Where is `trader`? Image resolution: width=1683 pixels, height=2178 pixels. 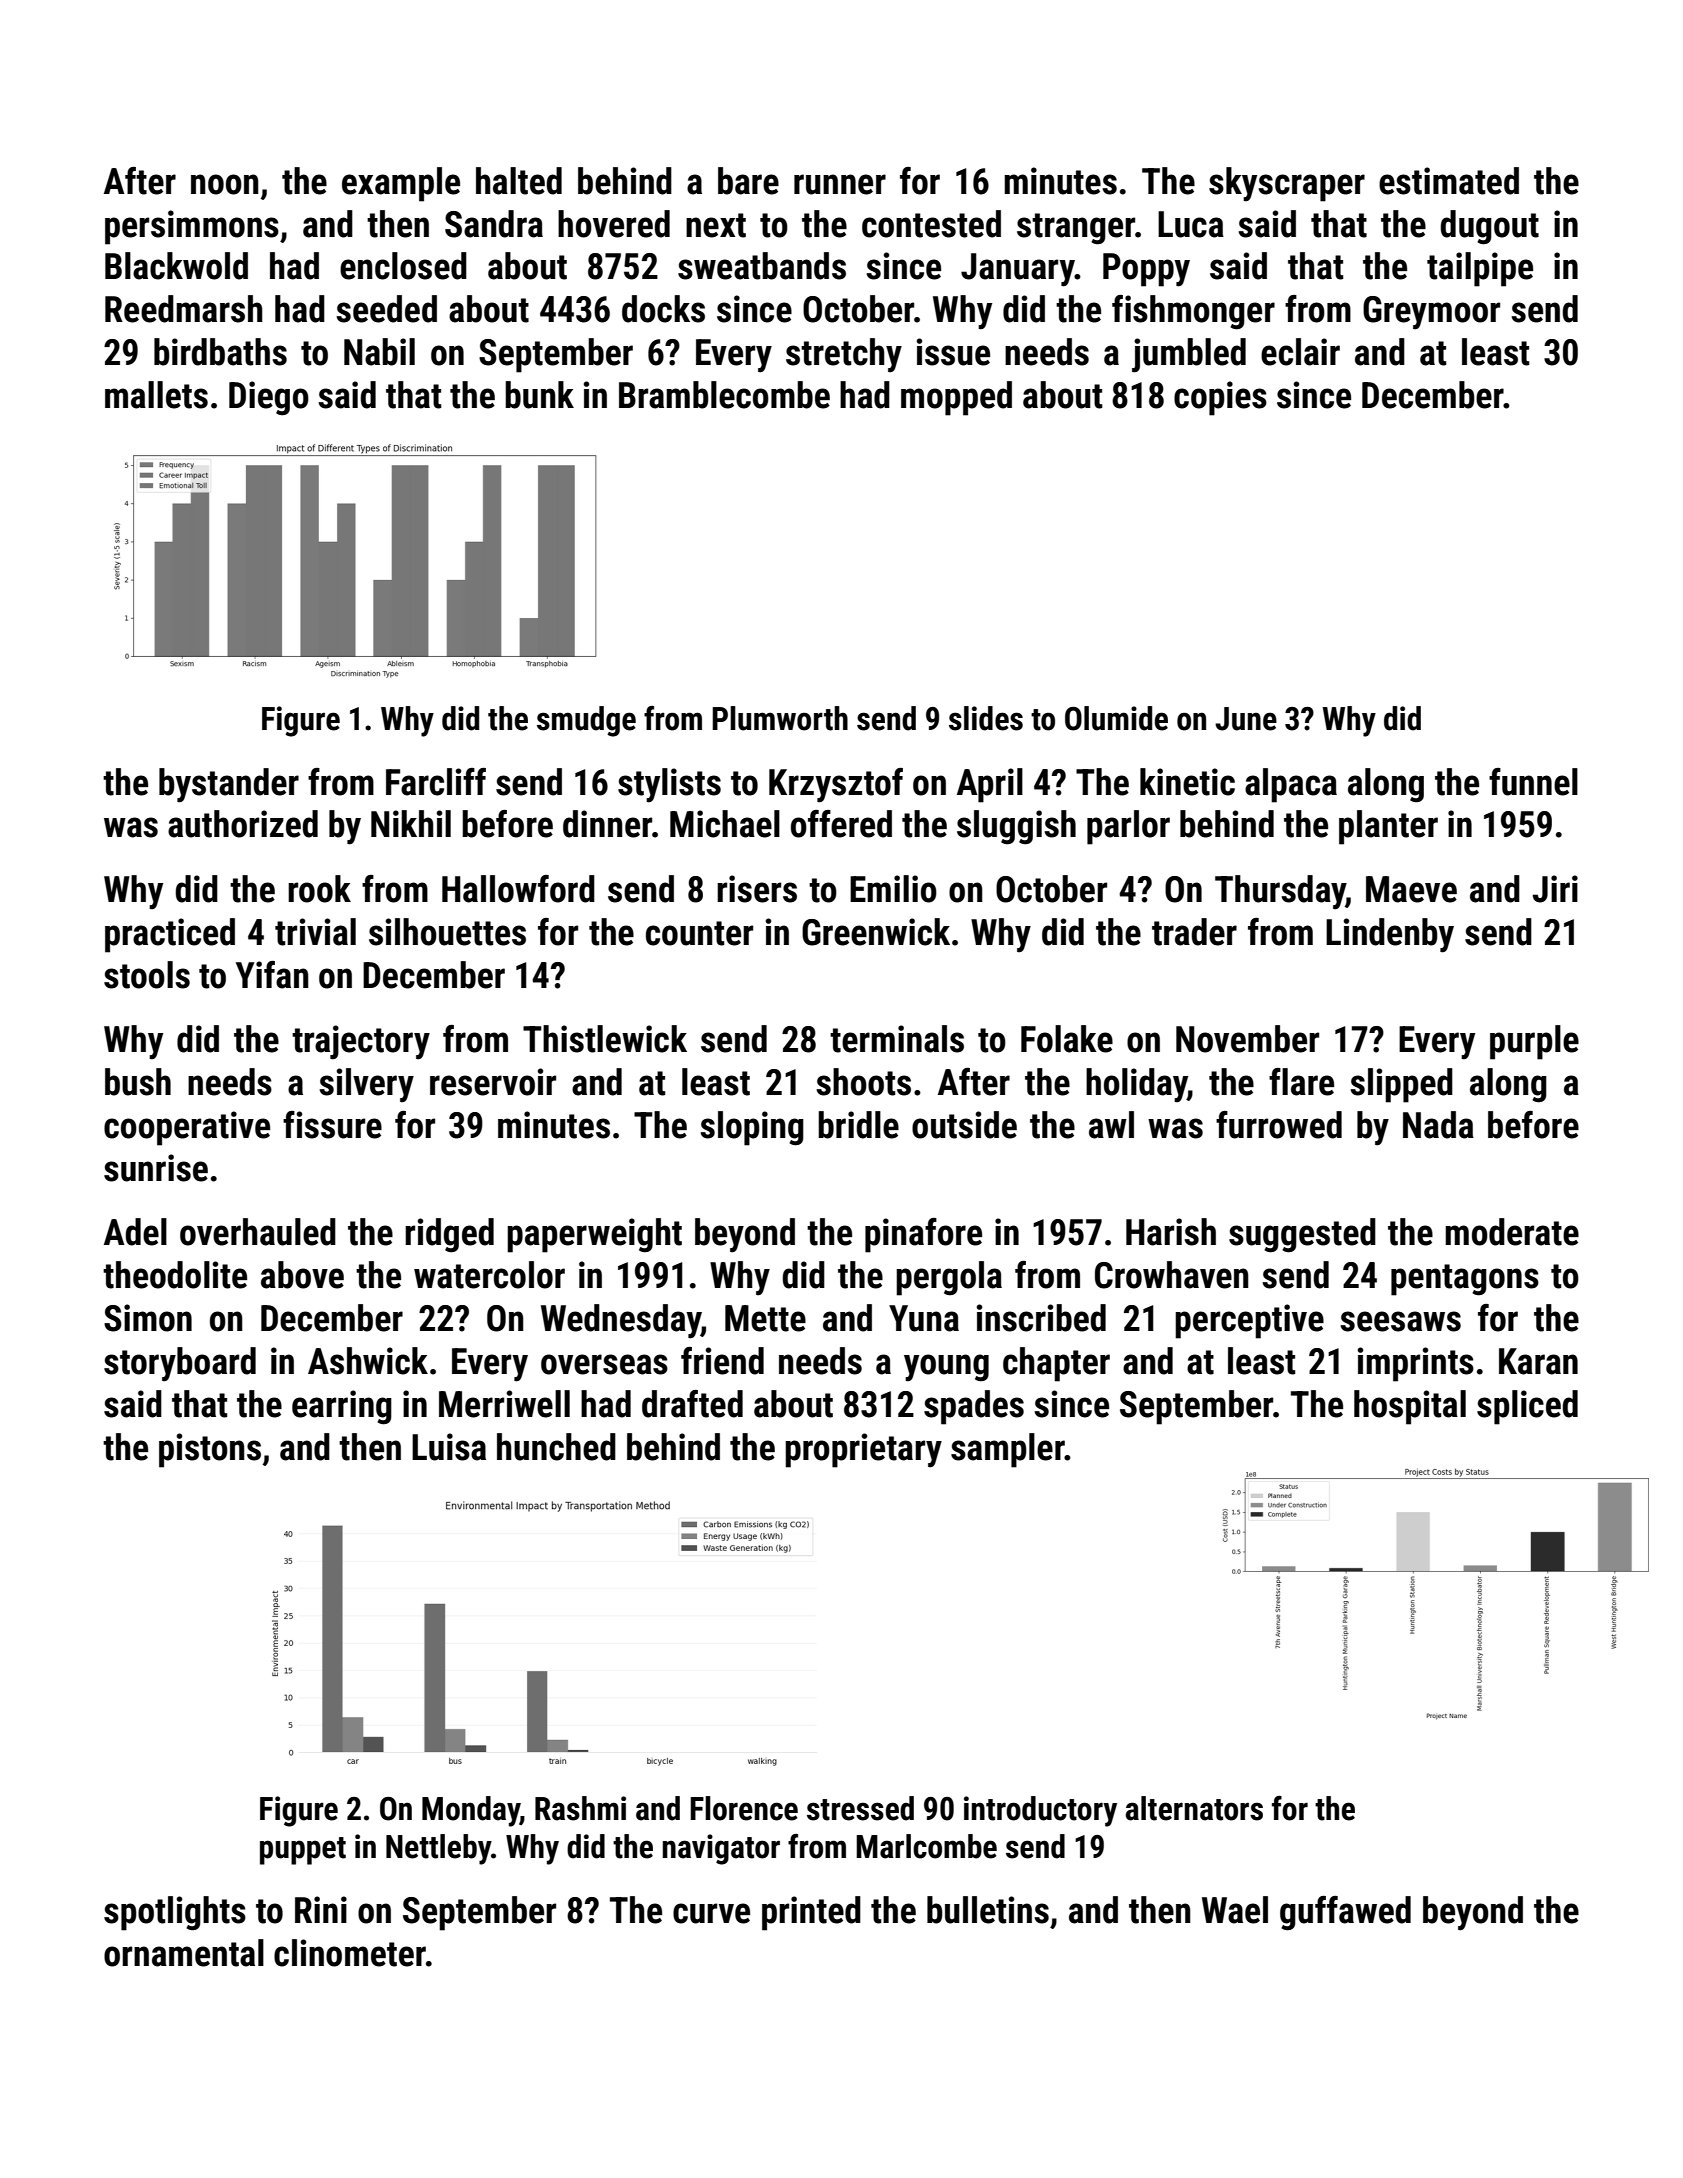
trader is located at coordinates (1194, 932).
